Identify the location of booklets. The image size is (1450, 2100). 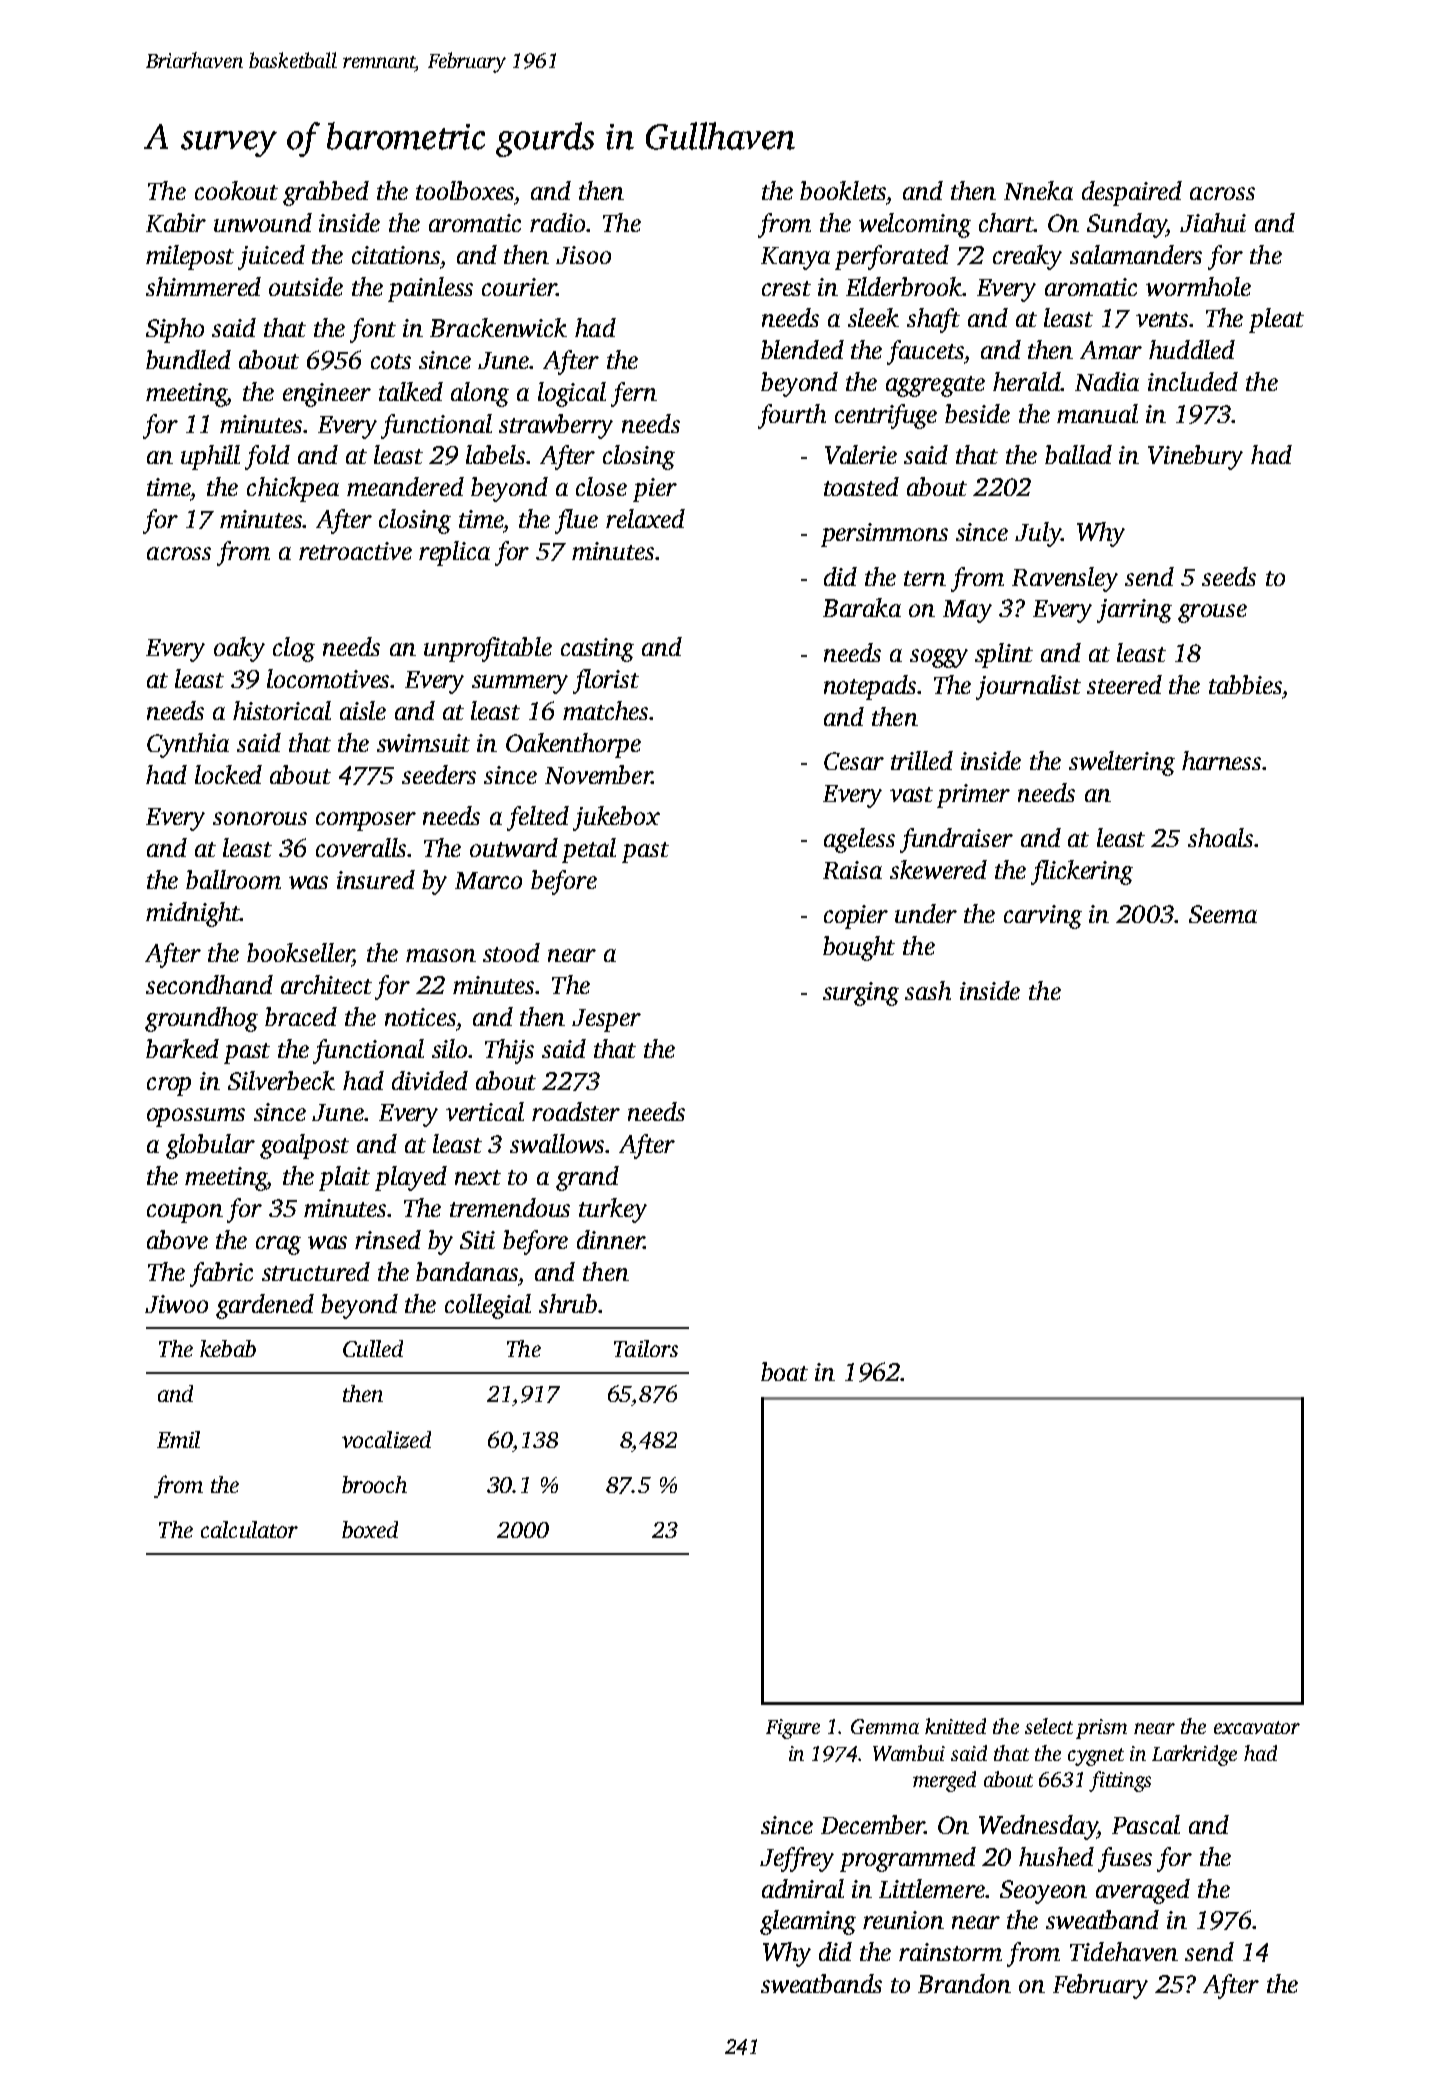
(843, 190).
